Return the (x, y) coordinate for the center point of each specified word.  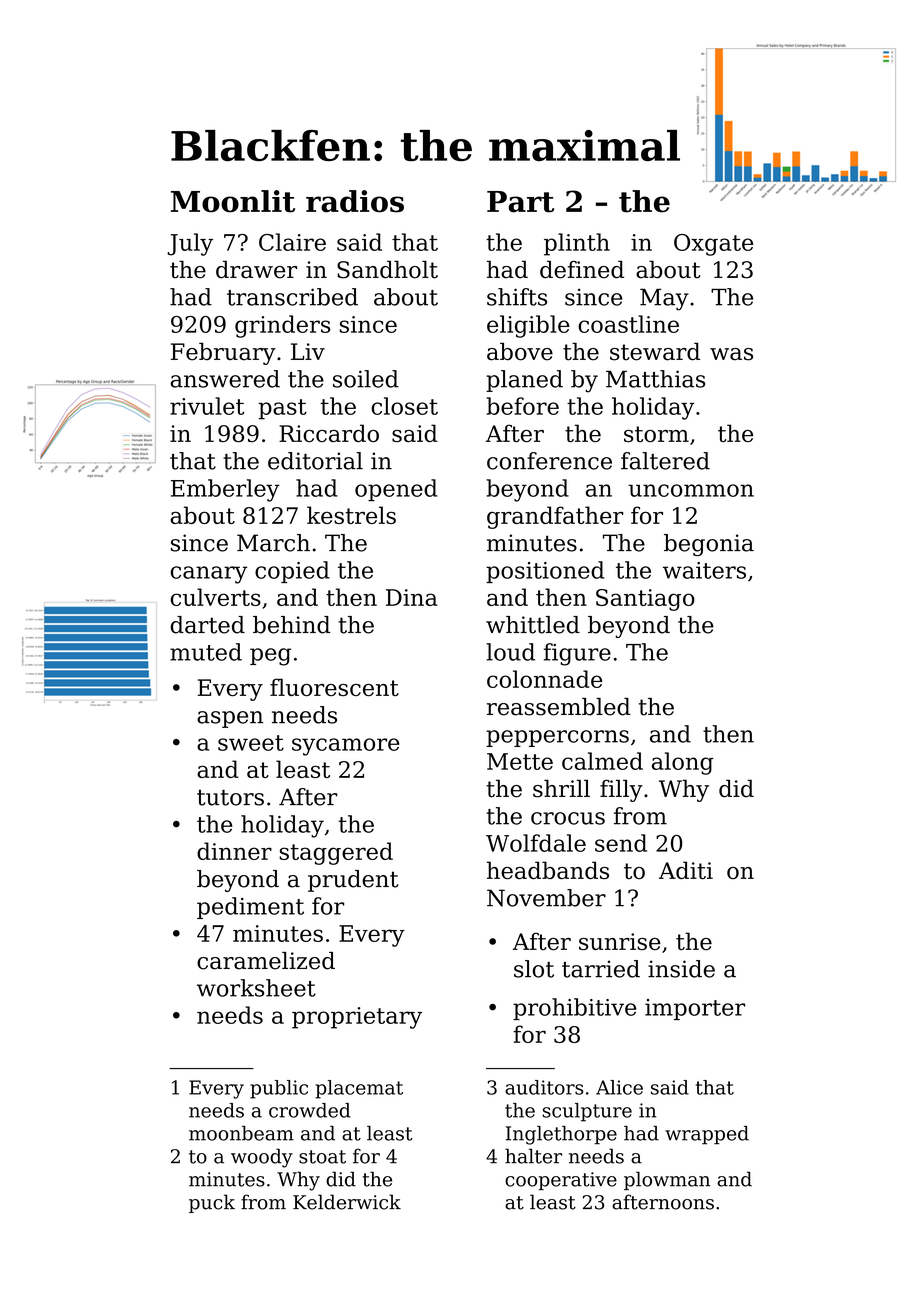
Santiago (645, 600)
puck (212, 1203)
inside (681, 969)
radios (355, 201)
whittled (533, 625)
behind (291, 625)
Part (520, 202)
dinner (234, 851)
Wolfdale (536, 843)
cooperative (561, 1181)
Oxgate (713, 245)
